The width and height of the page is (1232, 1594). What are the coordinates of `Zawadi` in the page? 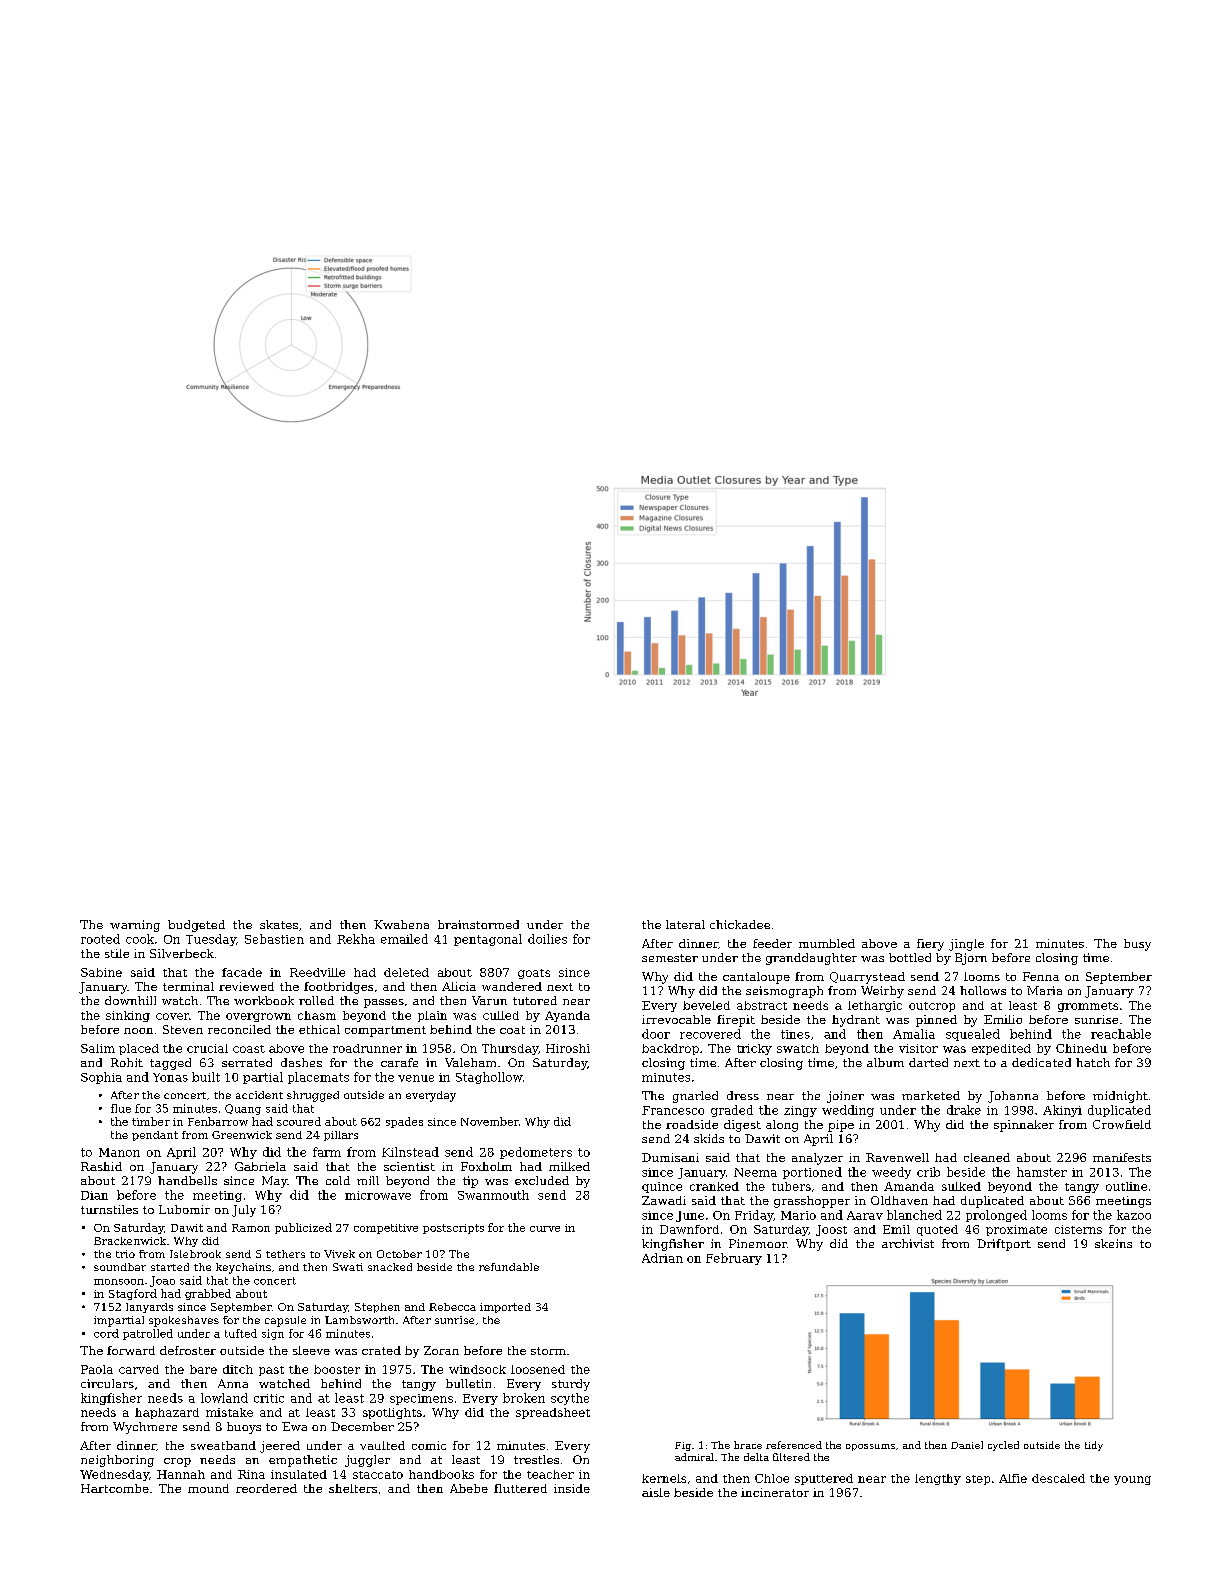 It's located at (664, 1200).
